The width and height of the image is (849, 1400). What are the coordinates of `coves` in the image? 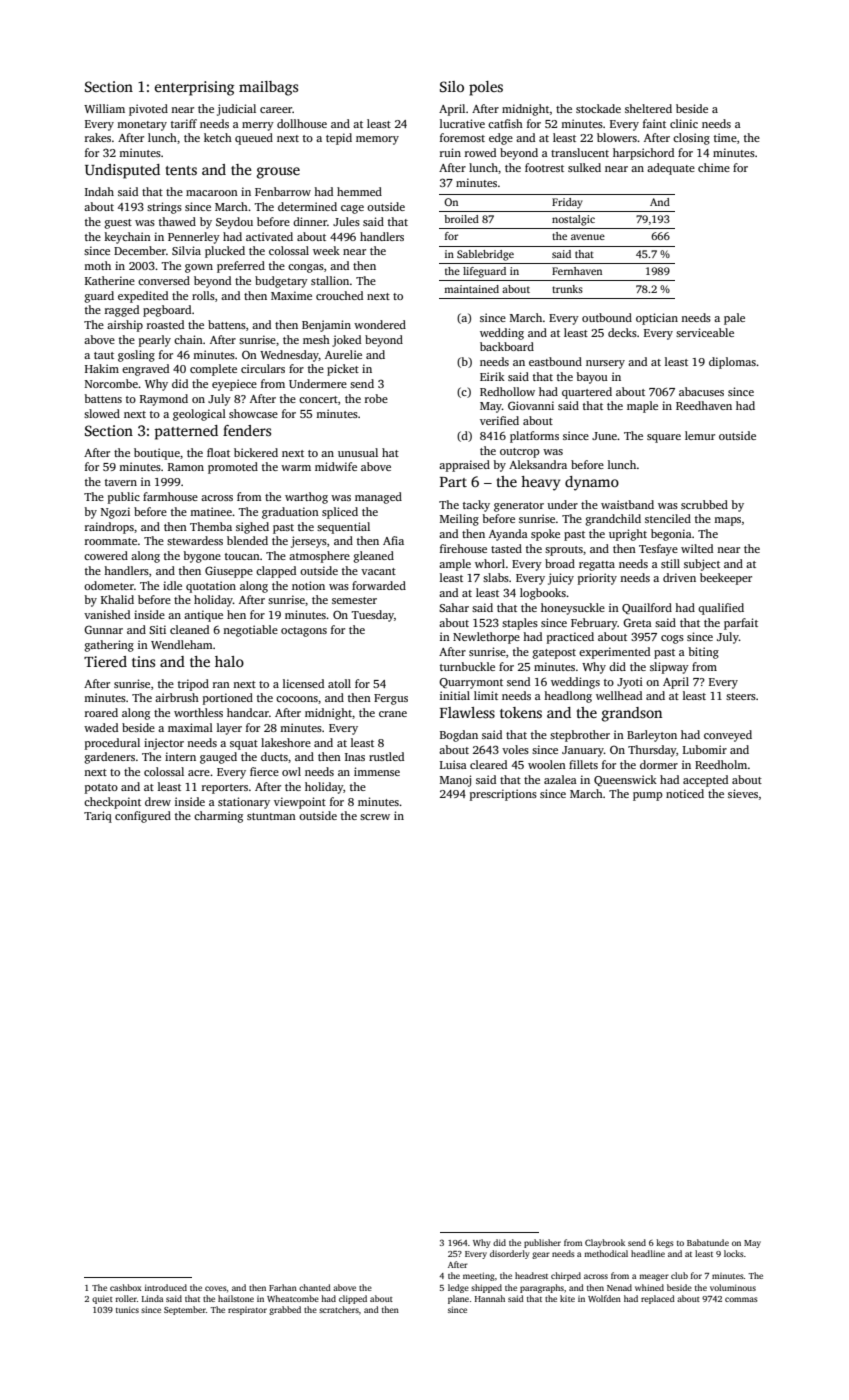 It's located at (216, 1288).
